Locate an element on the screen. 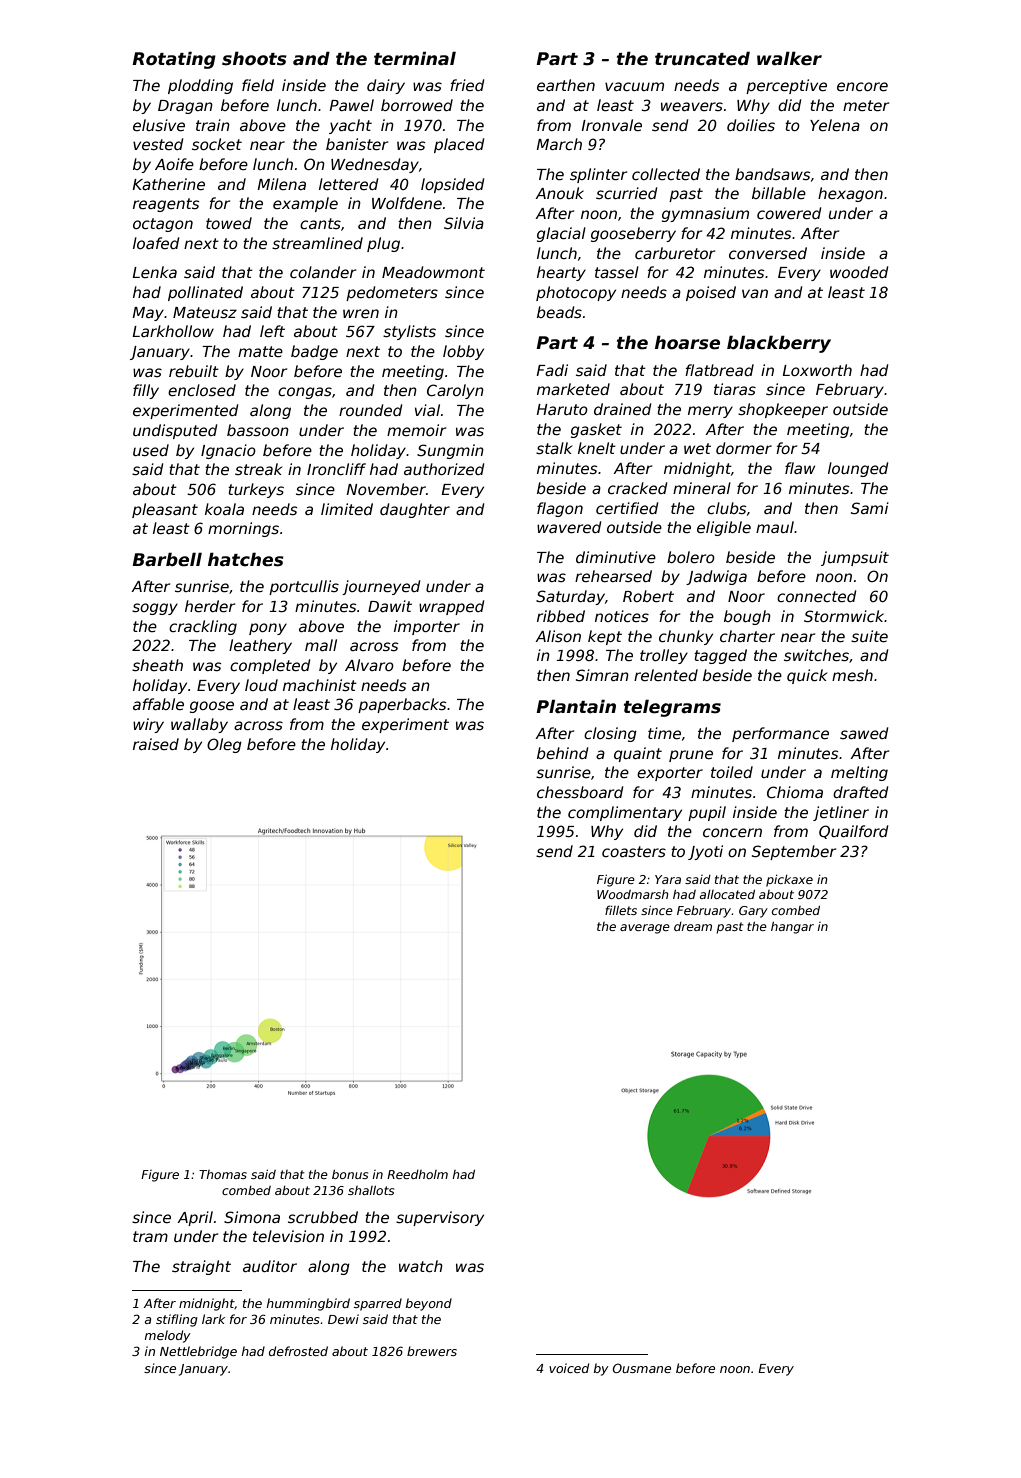 Image resolution: width=1021 pixels, height=1478 pixels. wavered is located at coordinates (569, 527).
